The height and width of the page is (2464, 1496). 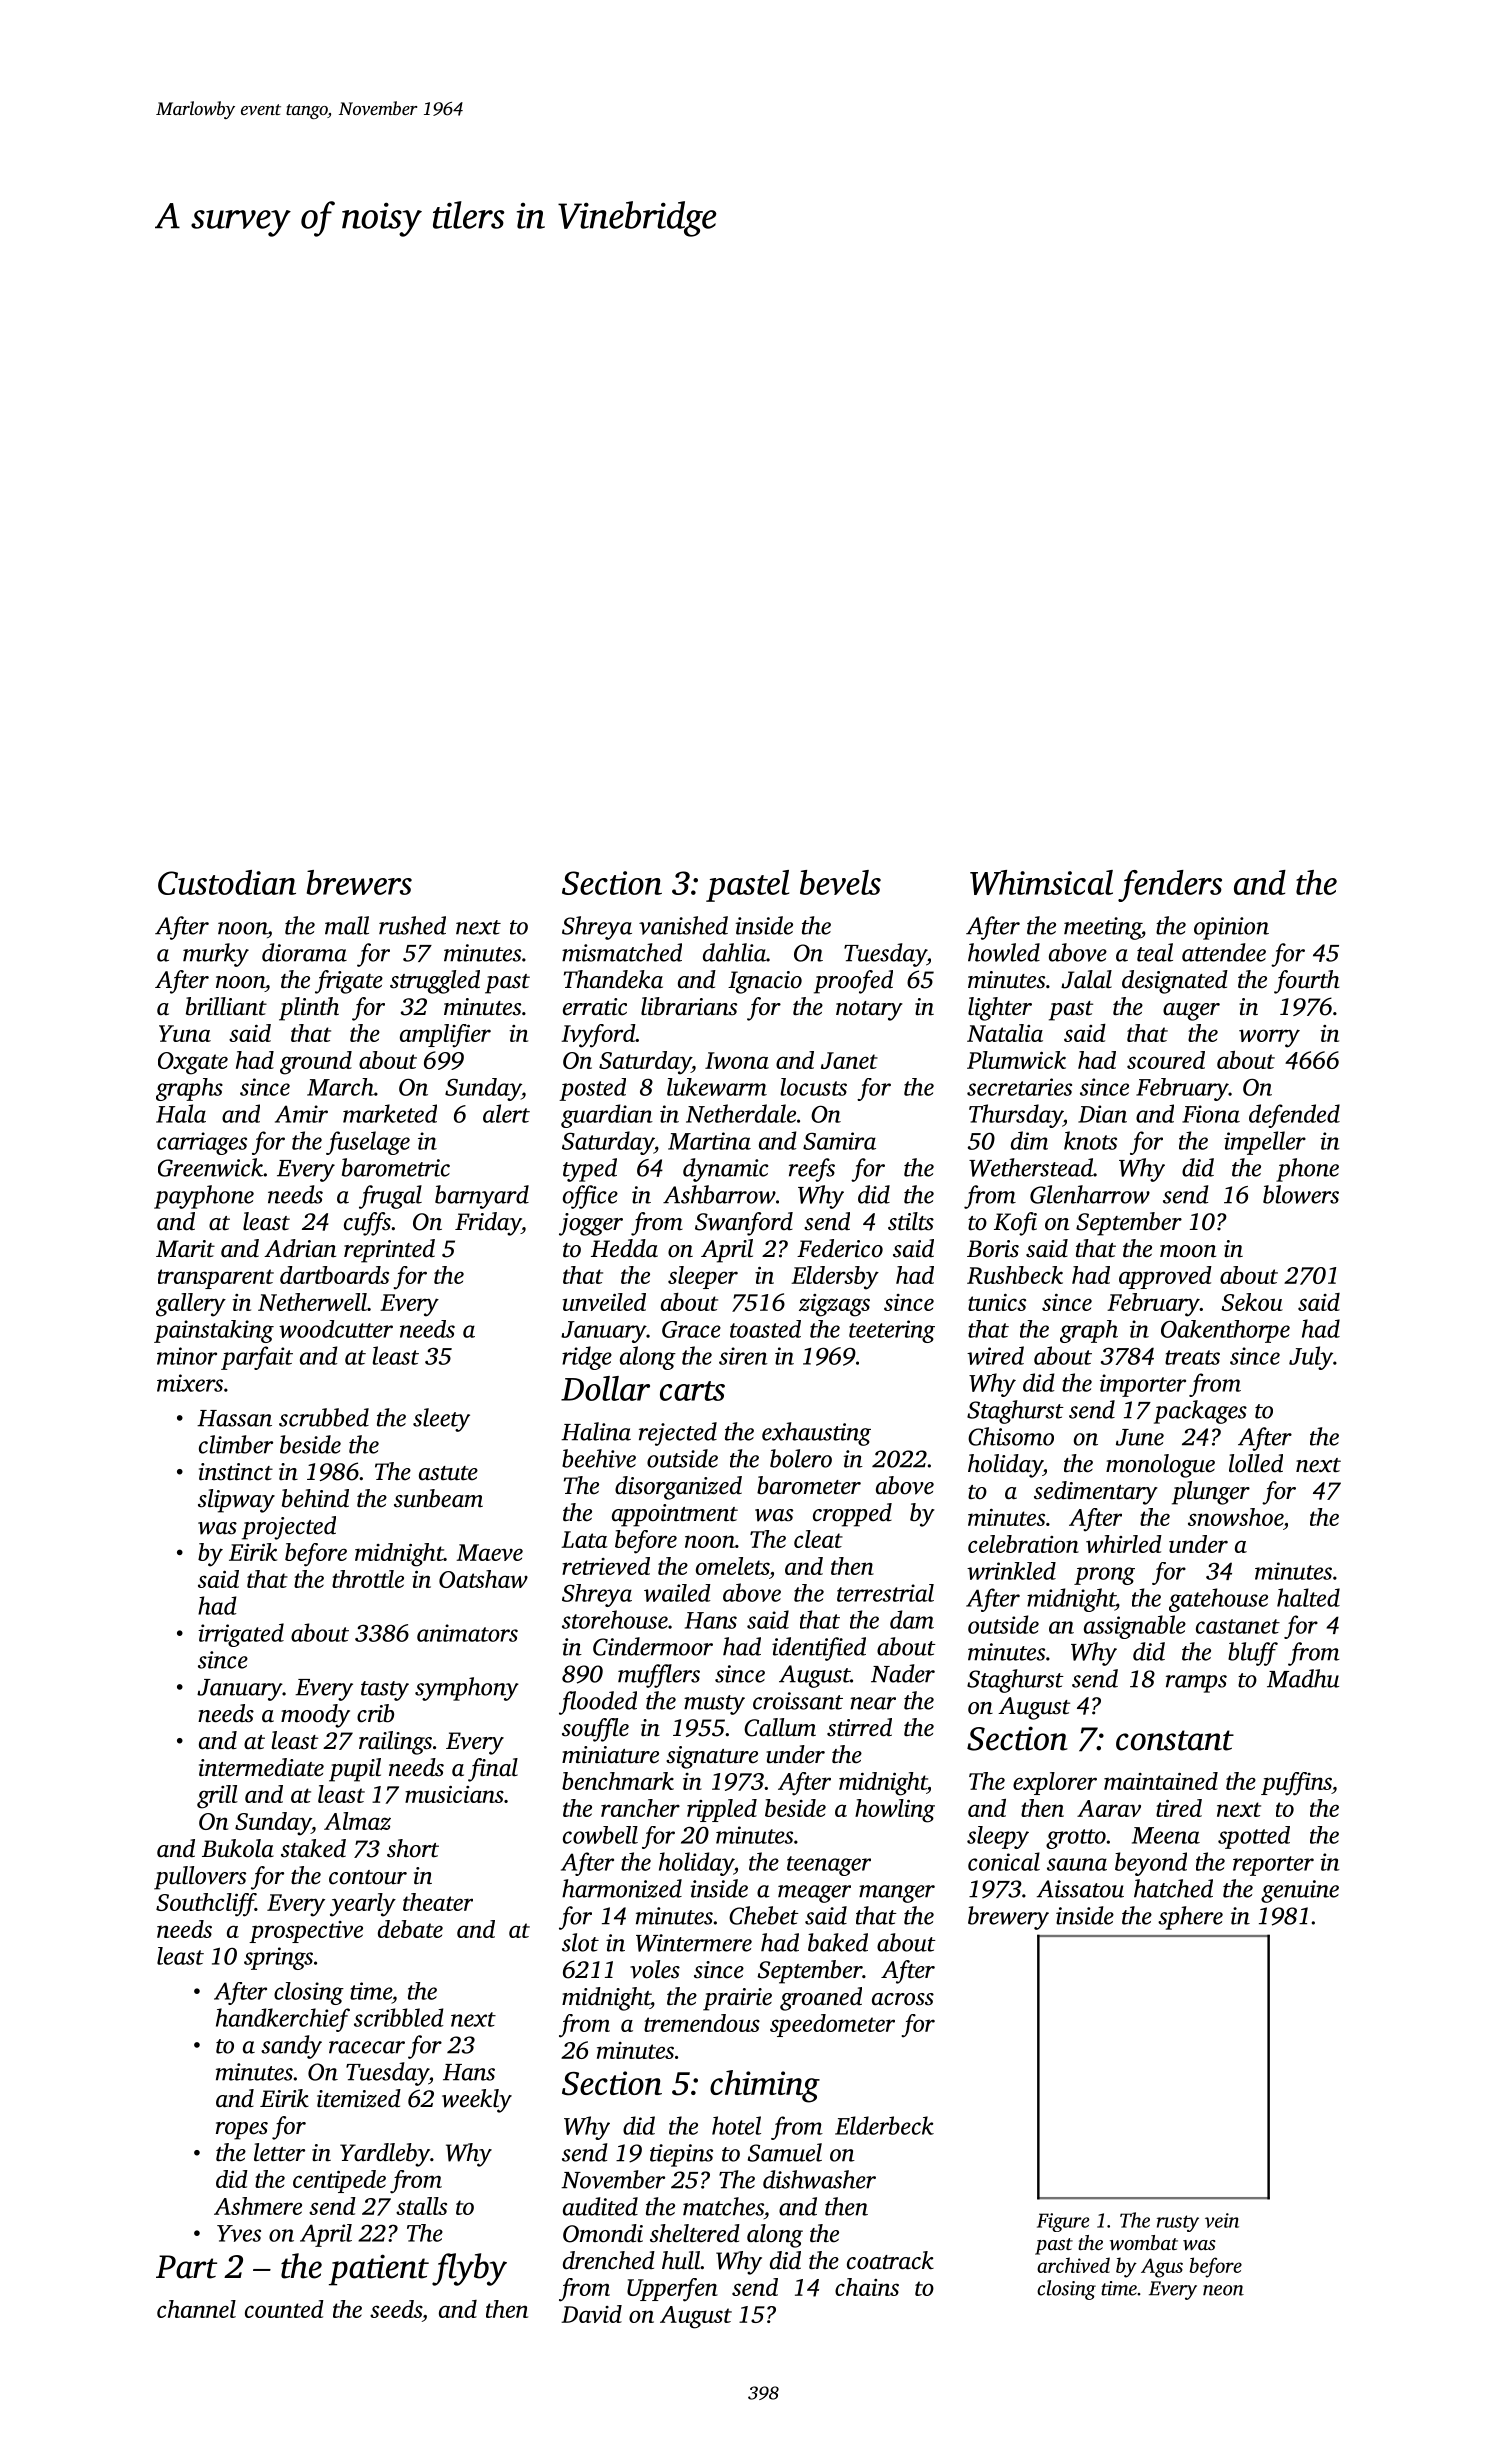 I want to click on neon, so click(x=1223, y=2290).
